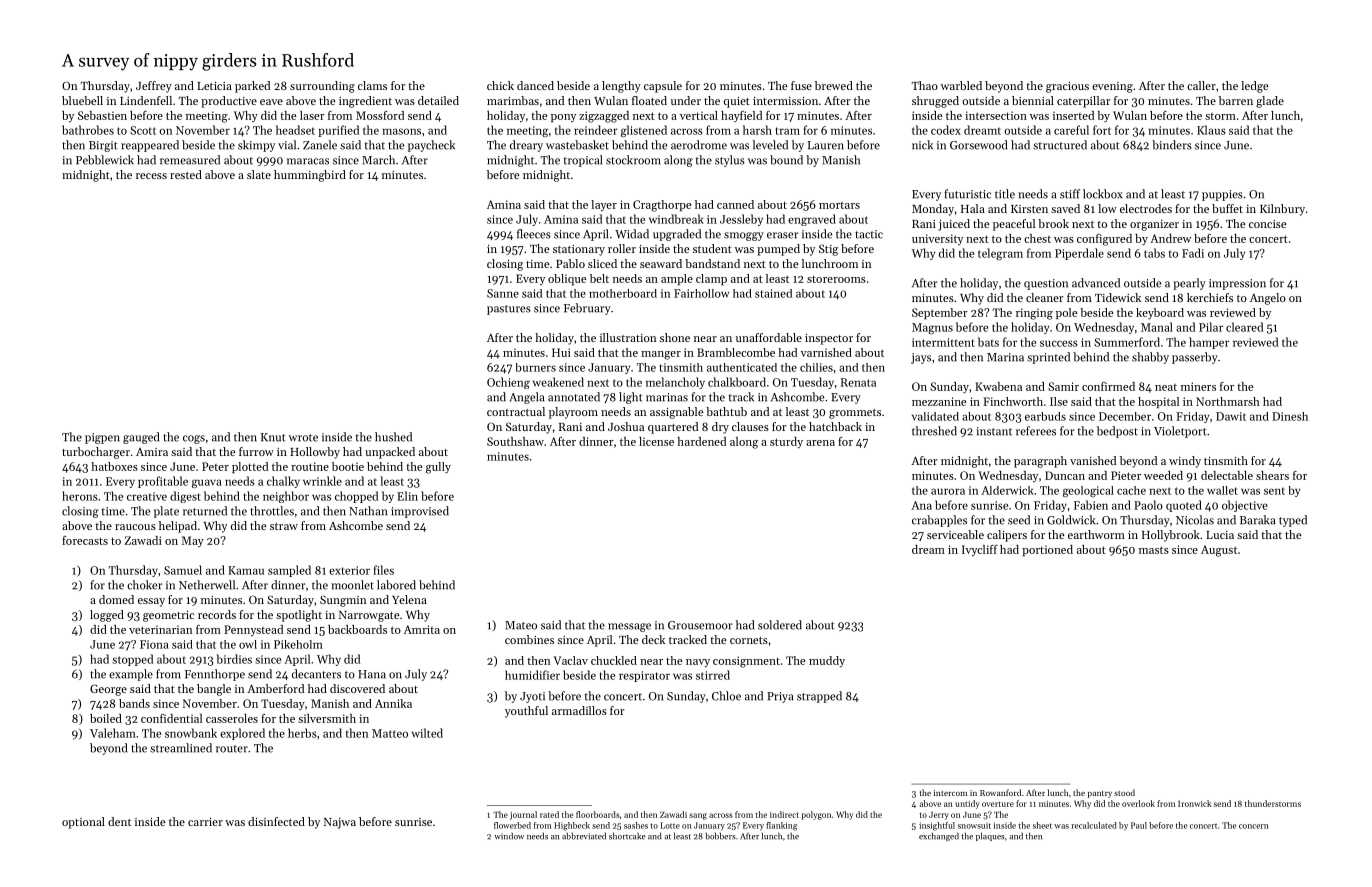 The image size is (1372, 887). What do you see at coordinates (1154, 550) in the image?
I see `masts` at bounding box center [1154, 550].
